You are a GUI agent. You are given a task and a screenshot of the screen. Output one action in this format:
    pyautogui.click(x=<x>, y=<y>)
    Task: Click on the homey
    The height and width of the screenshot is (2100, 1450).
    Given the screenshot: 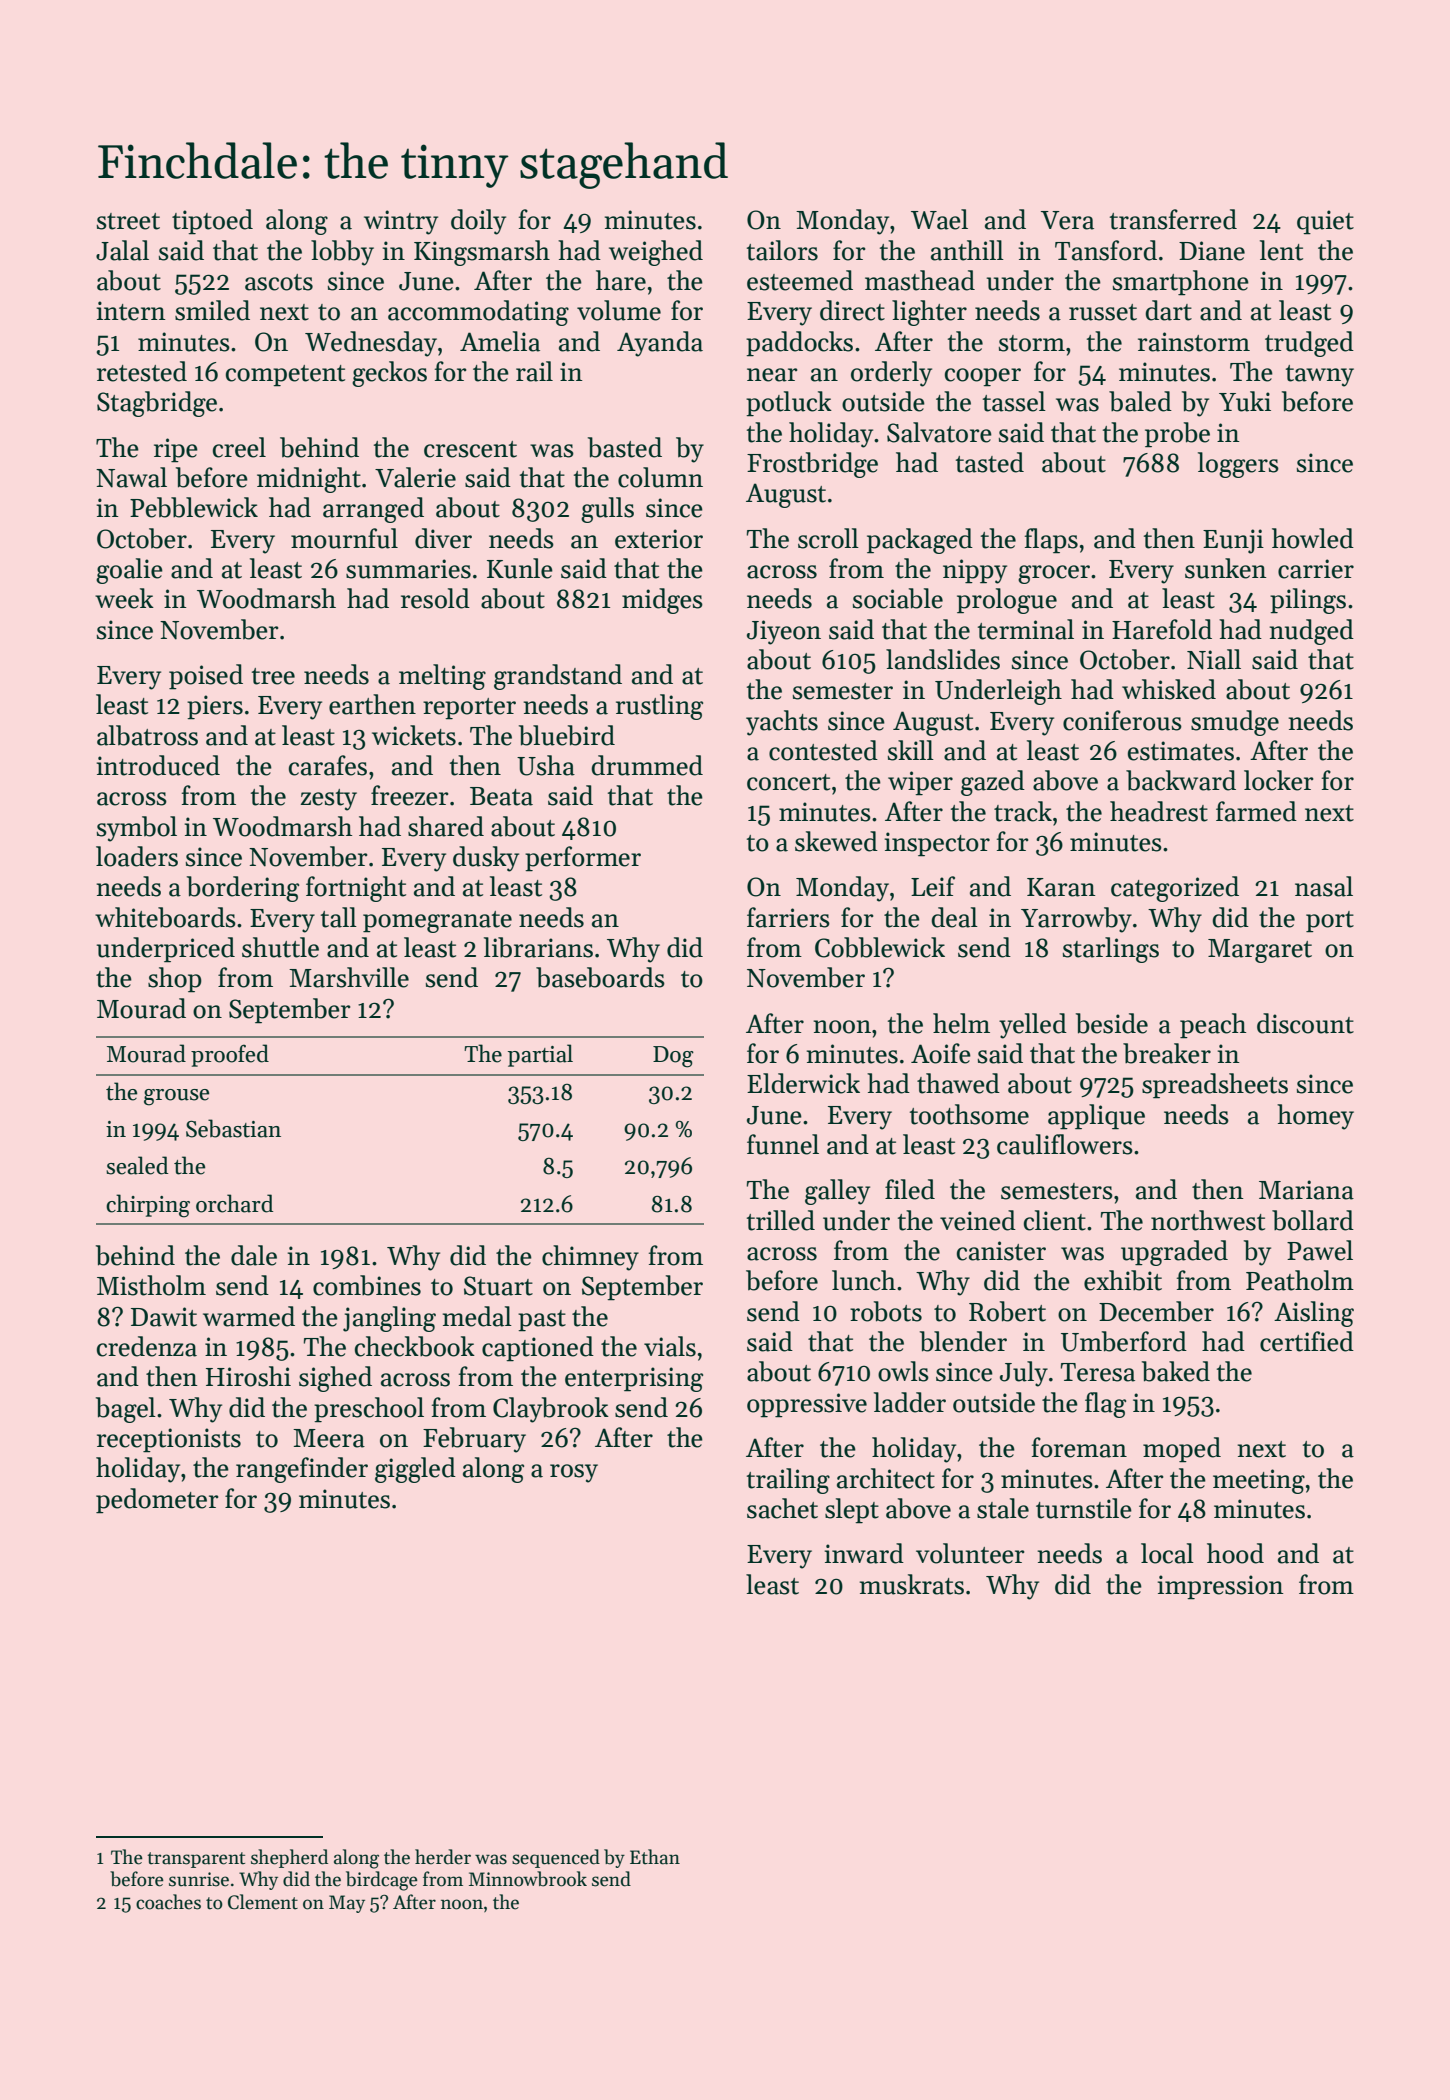 What is the action you would take?
    pyautogui.click(x=1315, y=1117)
